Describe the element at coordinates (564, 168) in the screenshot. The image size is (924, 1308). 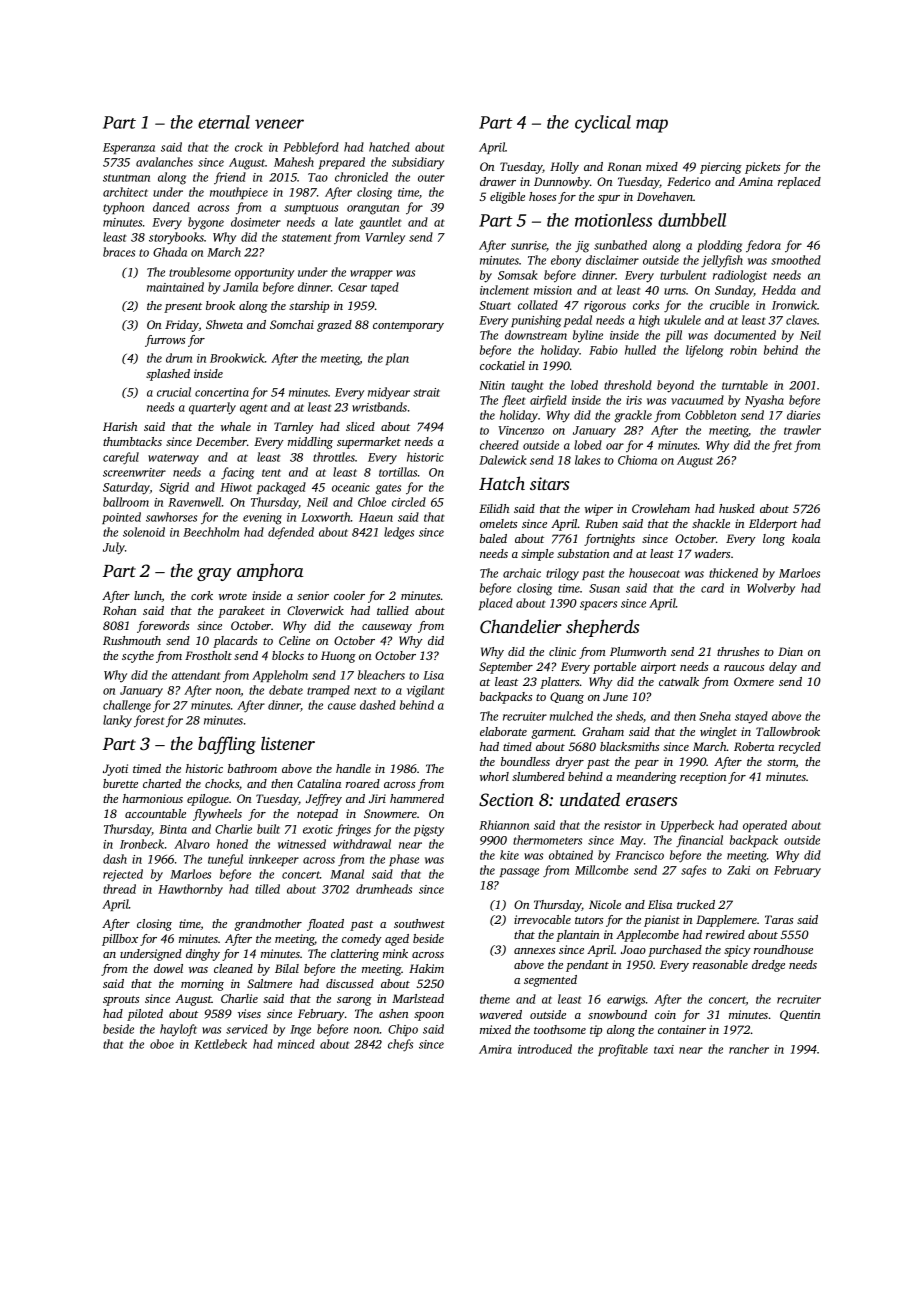
I see `Holly` at that location.
